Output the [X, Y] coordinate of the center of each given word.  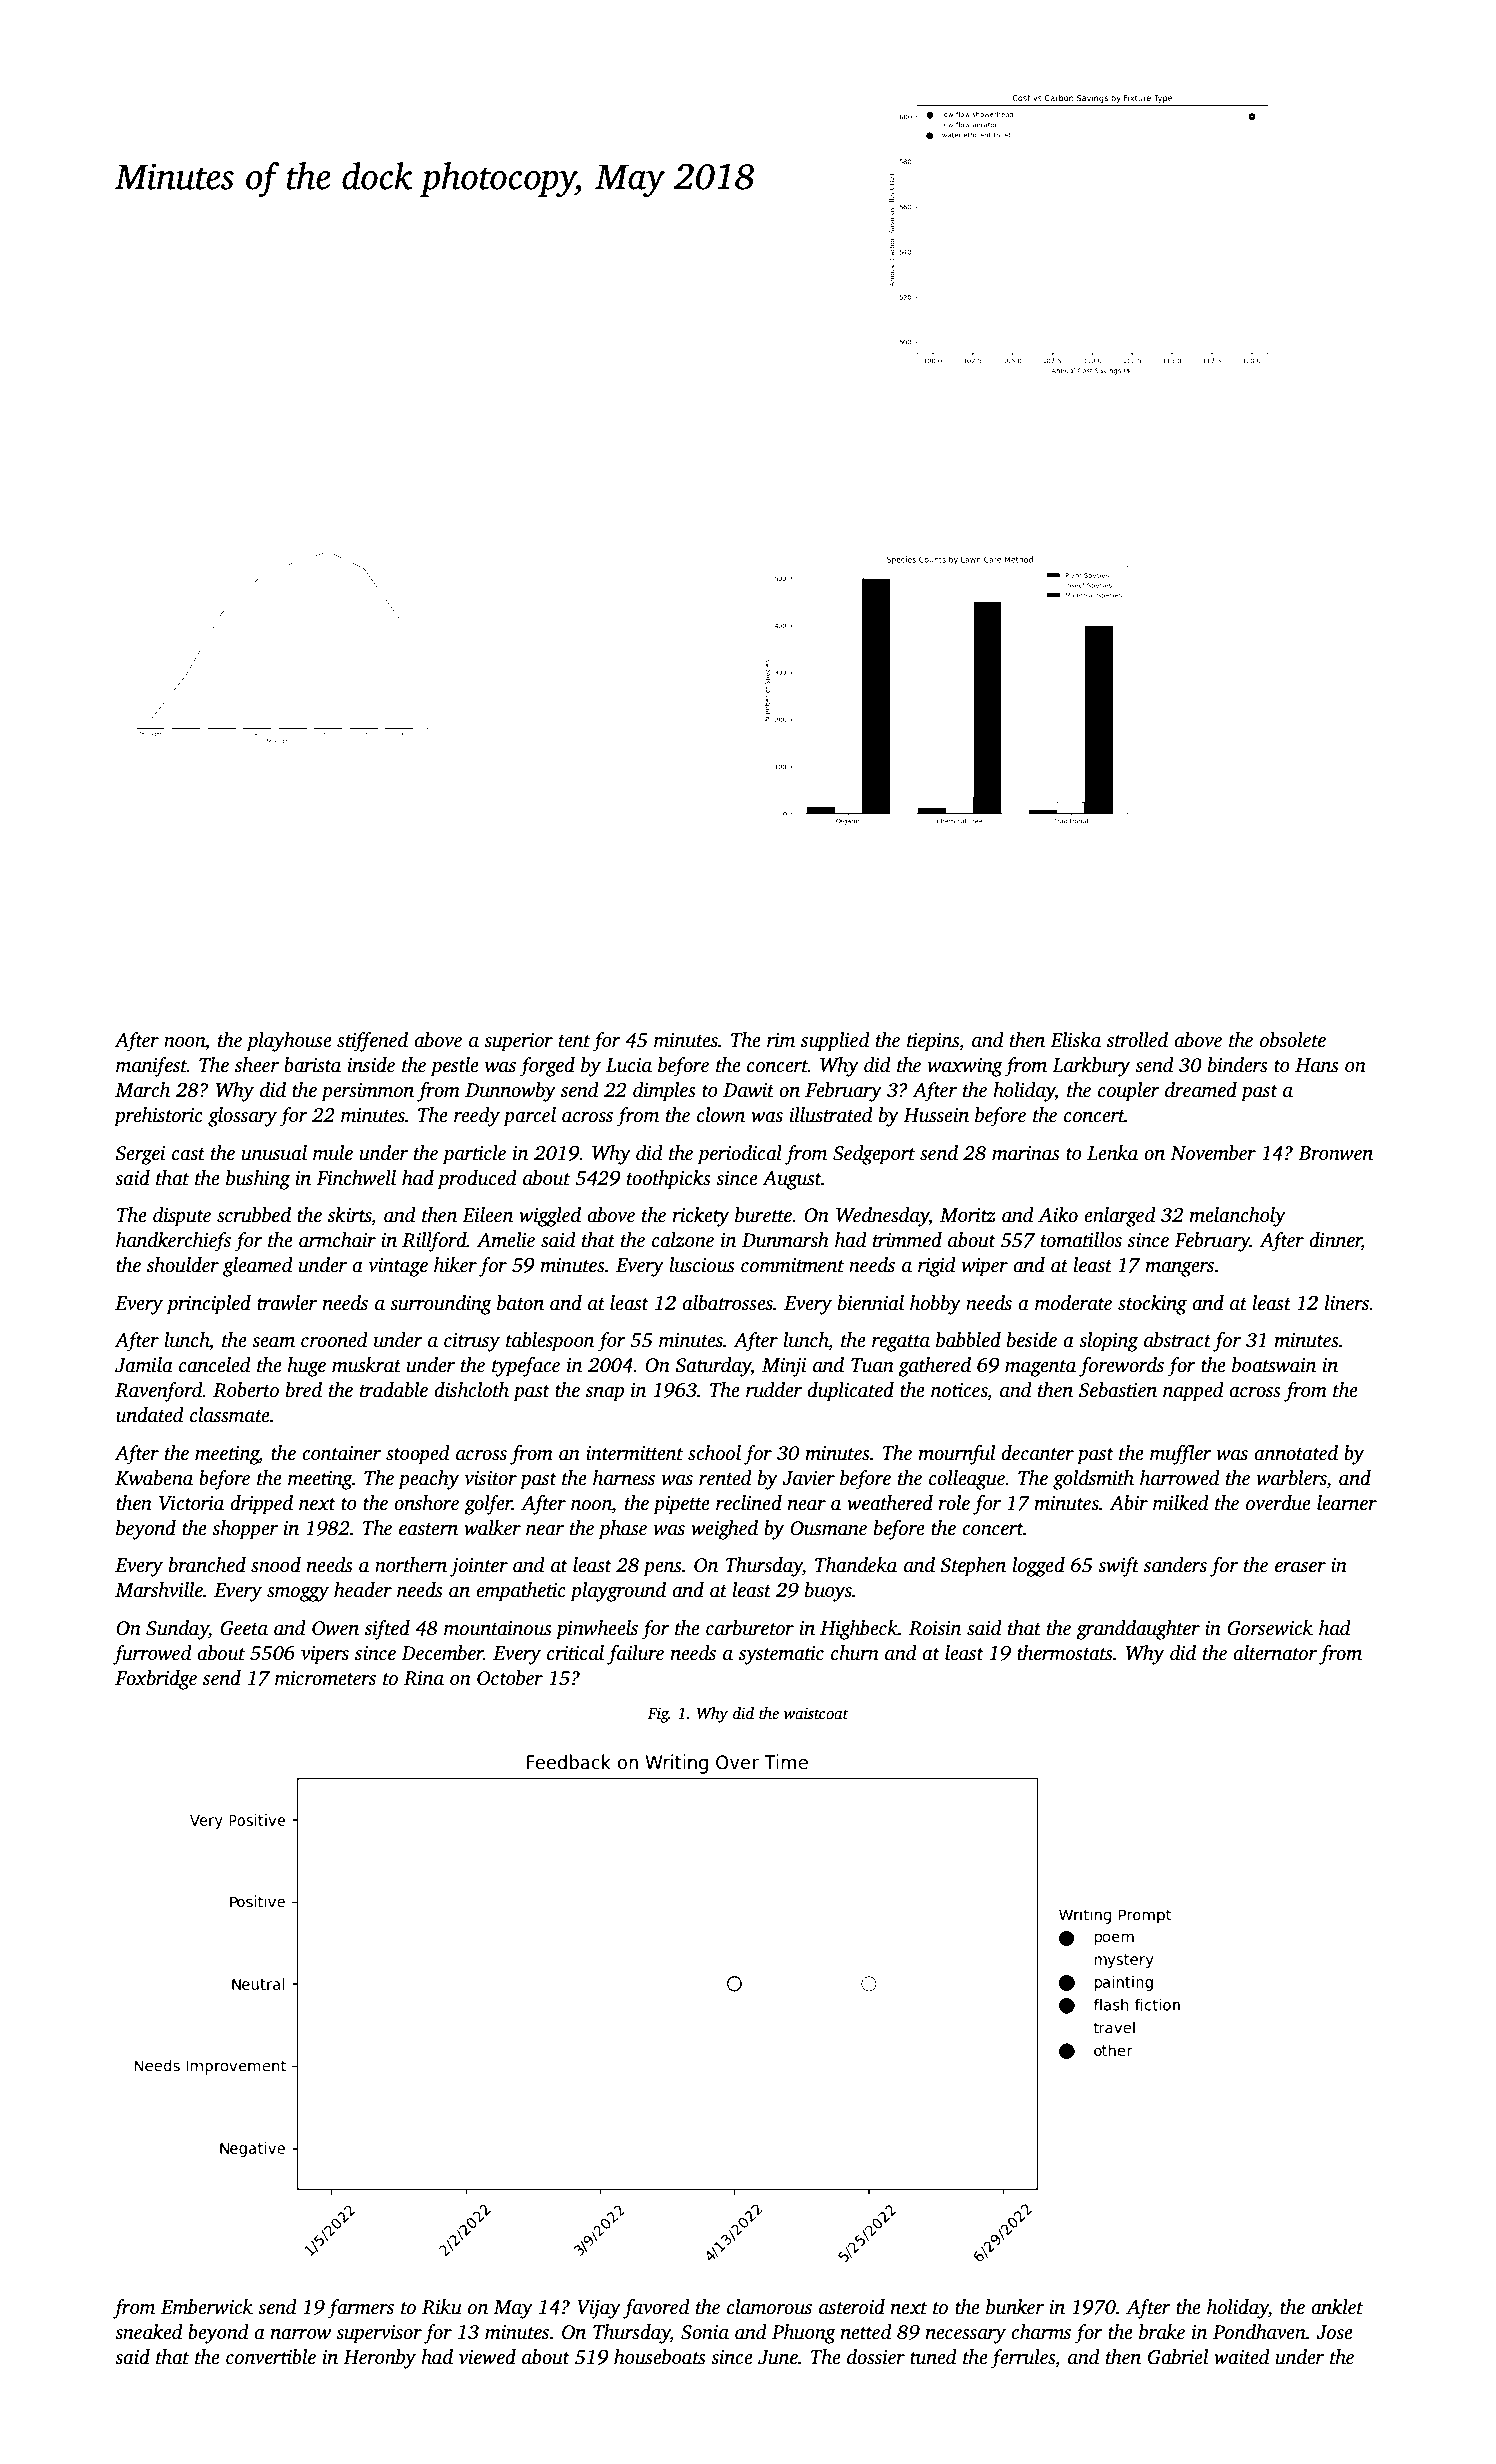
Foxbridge [156, 1680]
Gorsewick [1270, 1628]
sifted [387, 1630]
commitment [792, 1265]
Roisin [935, 1628]
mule [333, 1153]
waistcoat [816, 1713]
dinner [1335, 1241]
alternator [1275, 1653]
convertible [271, 2357]
